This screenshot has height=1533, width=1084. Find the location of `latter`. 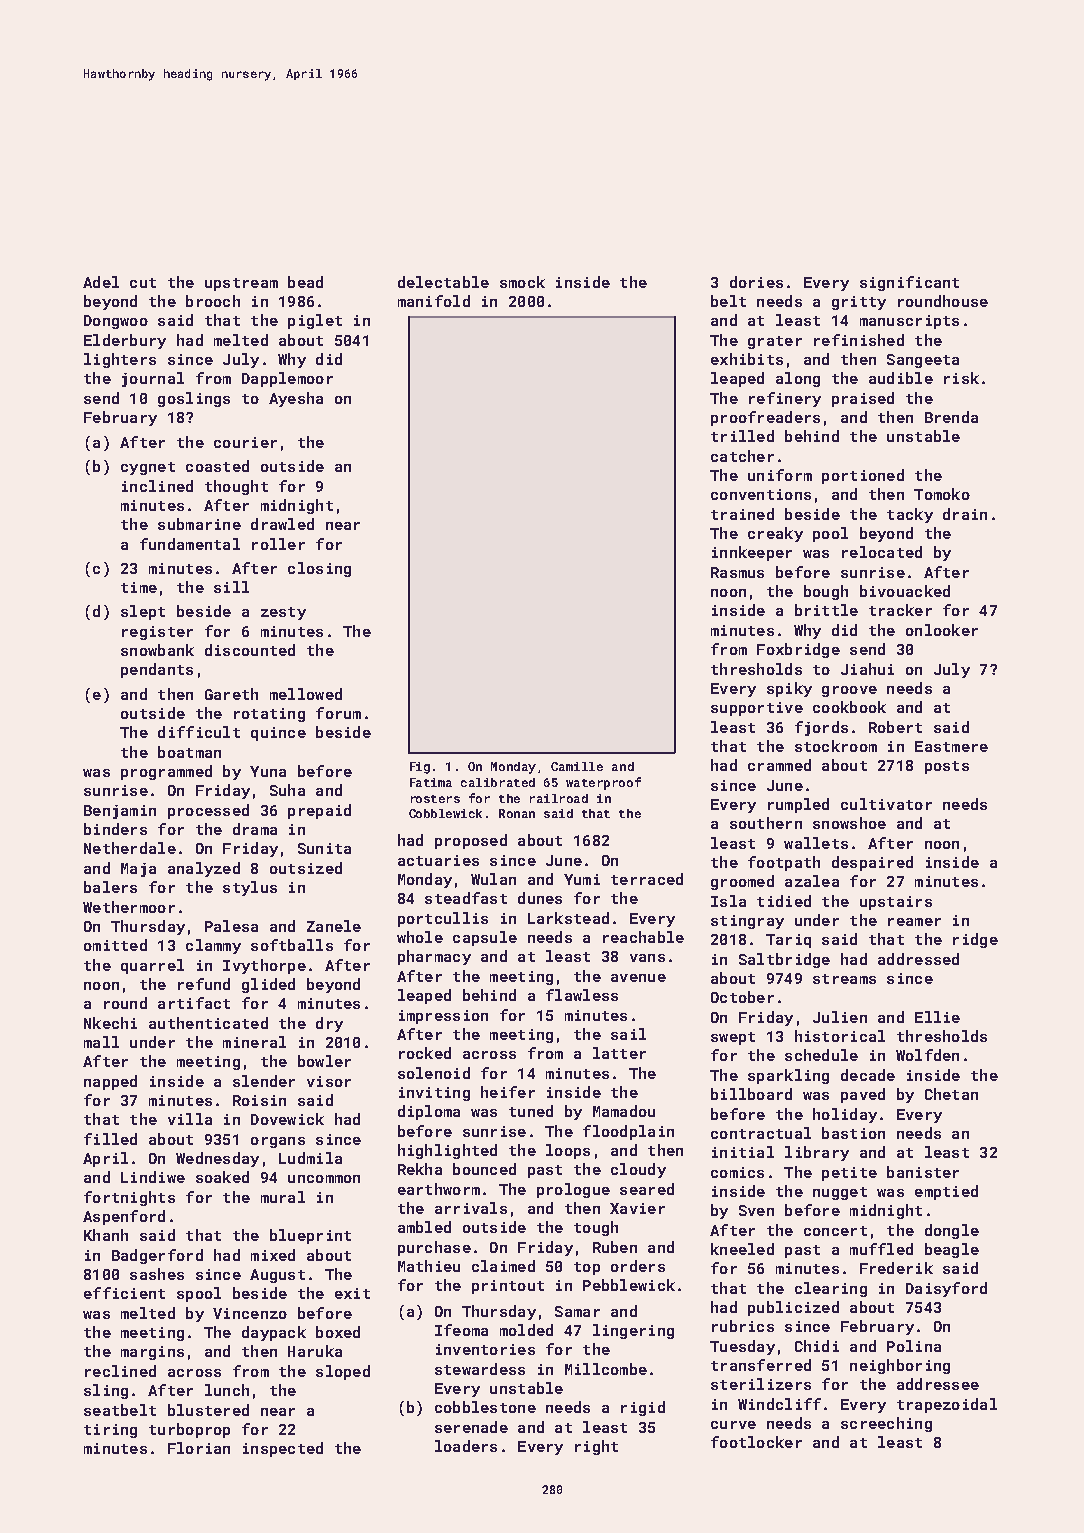

latter is located at coordinates (619, 1053).
